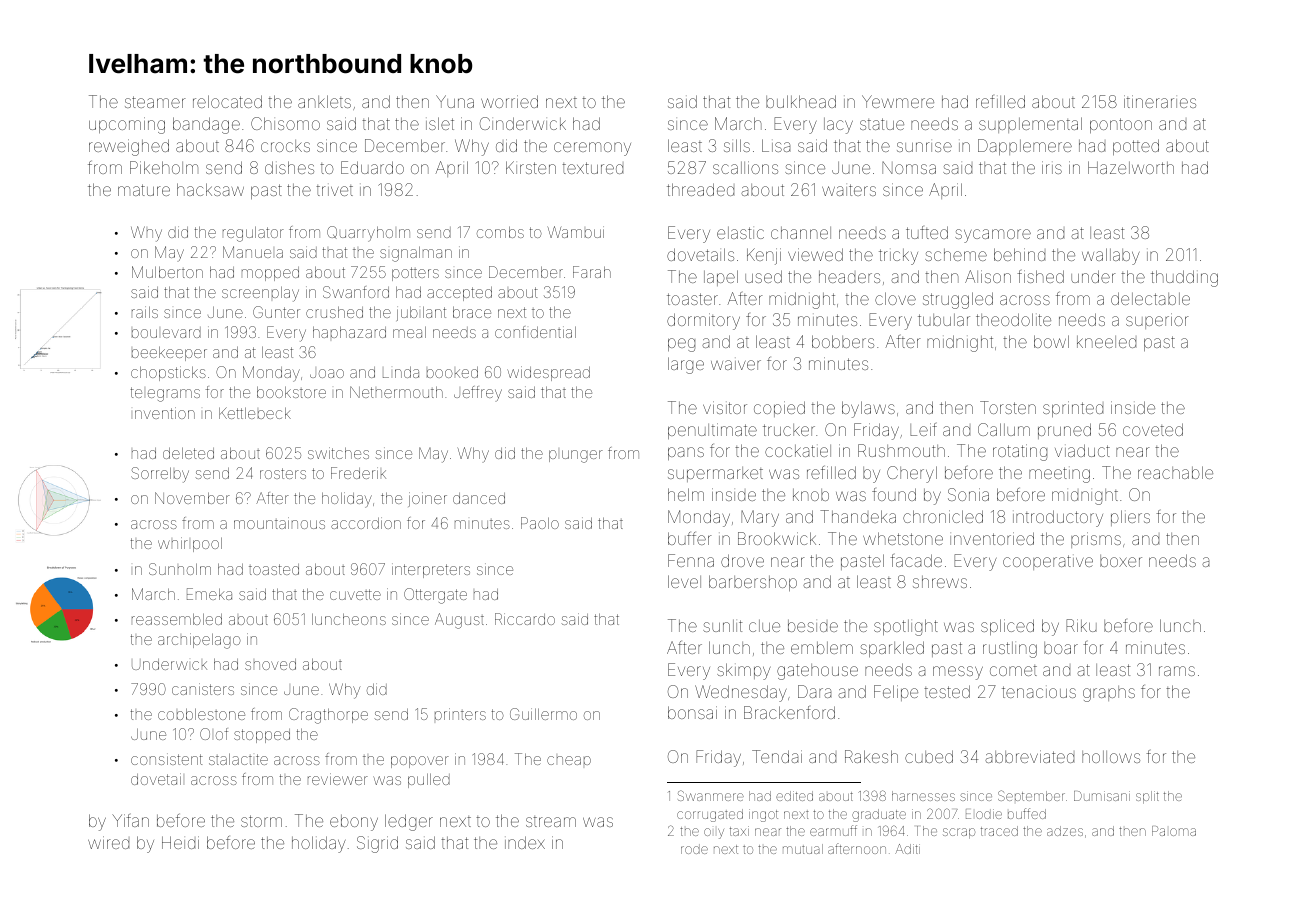 The width and height of the page is (1308, 924). What do you see at coordinates (789, 712) in the page?
I see `Brackenford` at bounding box center [789, 712].
